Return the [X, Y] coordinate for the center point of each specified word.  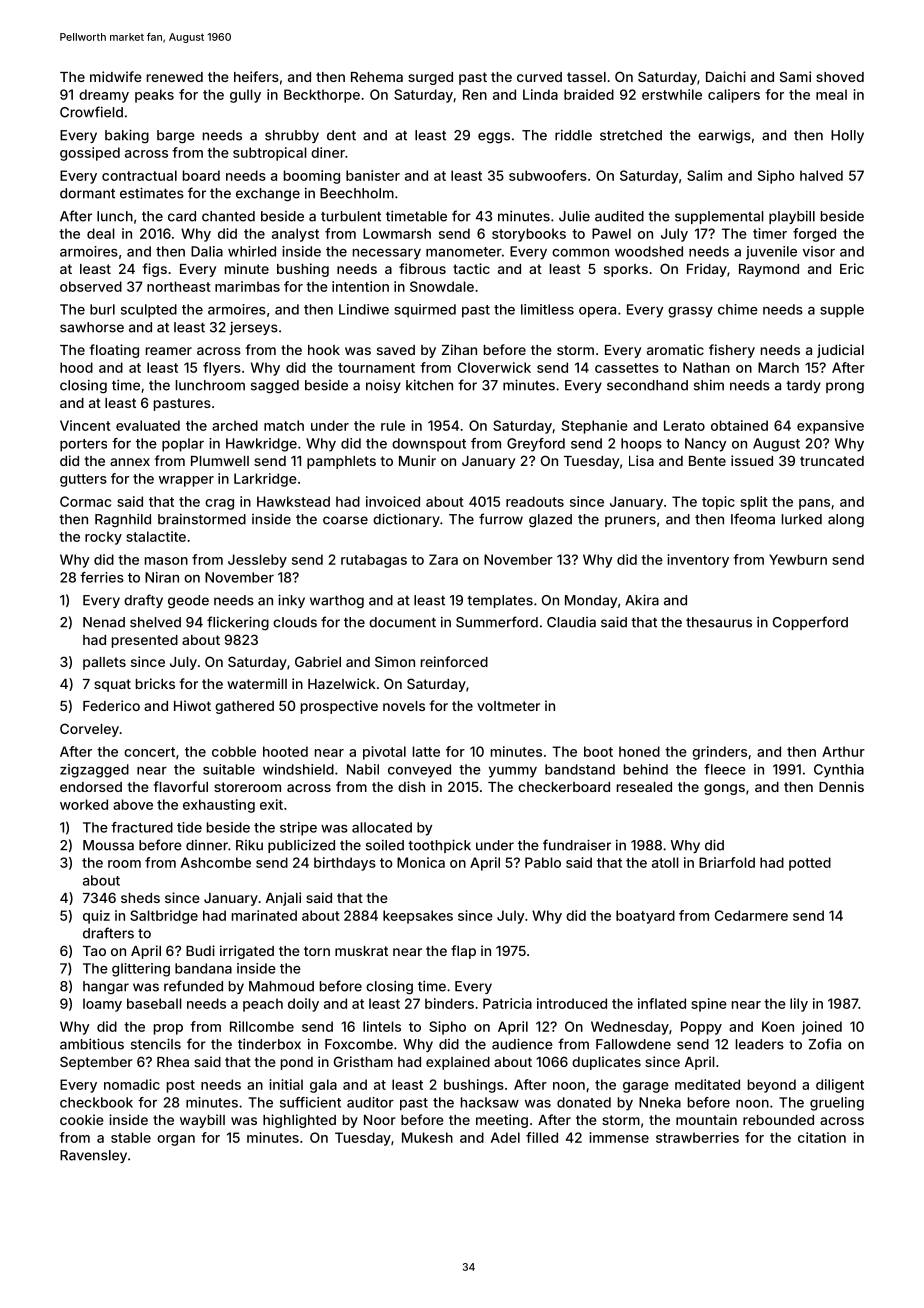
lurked [802, 519]
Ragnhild [123, 521]
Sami [795, 76]
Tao [94, 951]
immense [619, 1137]
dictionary [406, 520]
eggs [494, 138]
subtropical [270, 154]
